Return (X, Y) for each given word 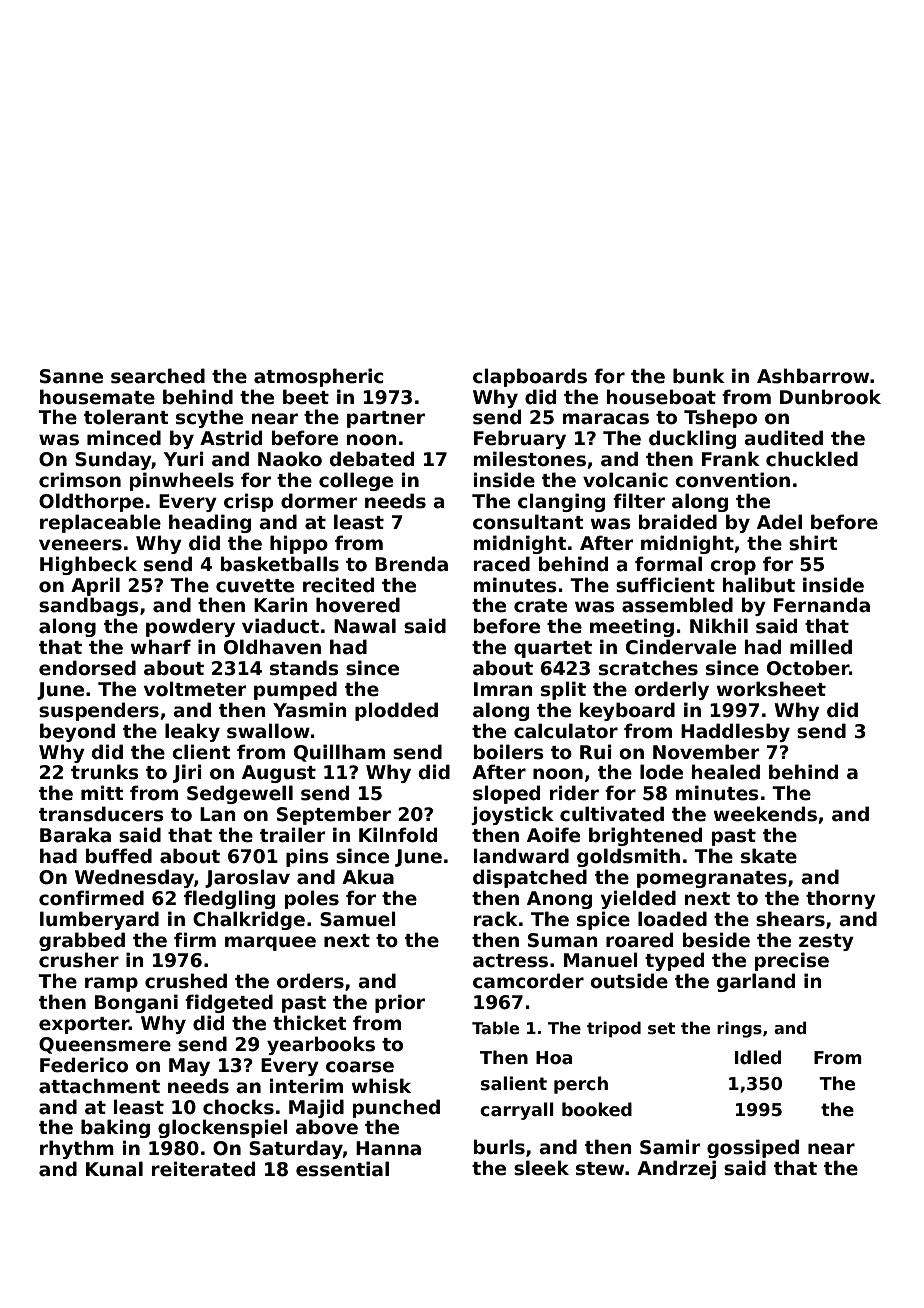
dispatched (530, 878)
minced (124, 438)
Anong (559, 900)
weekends (765, 814)
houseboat (661, 397)
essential (342, 1169)
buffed (119, 856)
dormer (319, 501)
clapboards (530, 377)
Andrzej (676, 1169)
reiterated (203, 1169)
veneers (80, 545)
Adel (779, 522)
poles (312, 899)
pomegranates (712, 879)
